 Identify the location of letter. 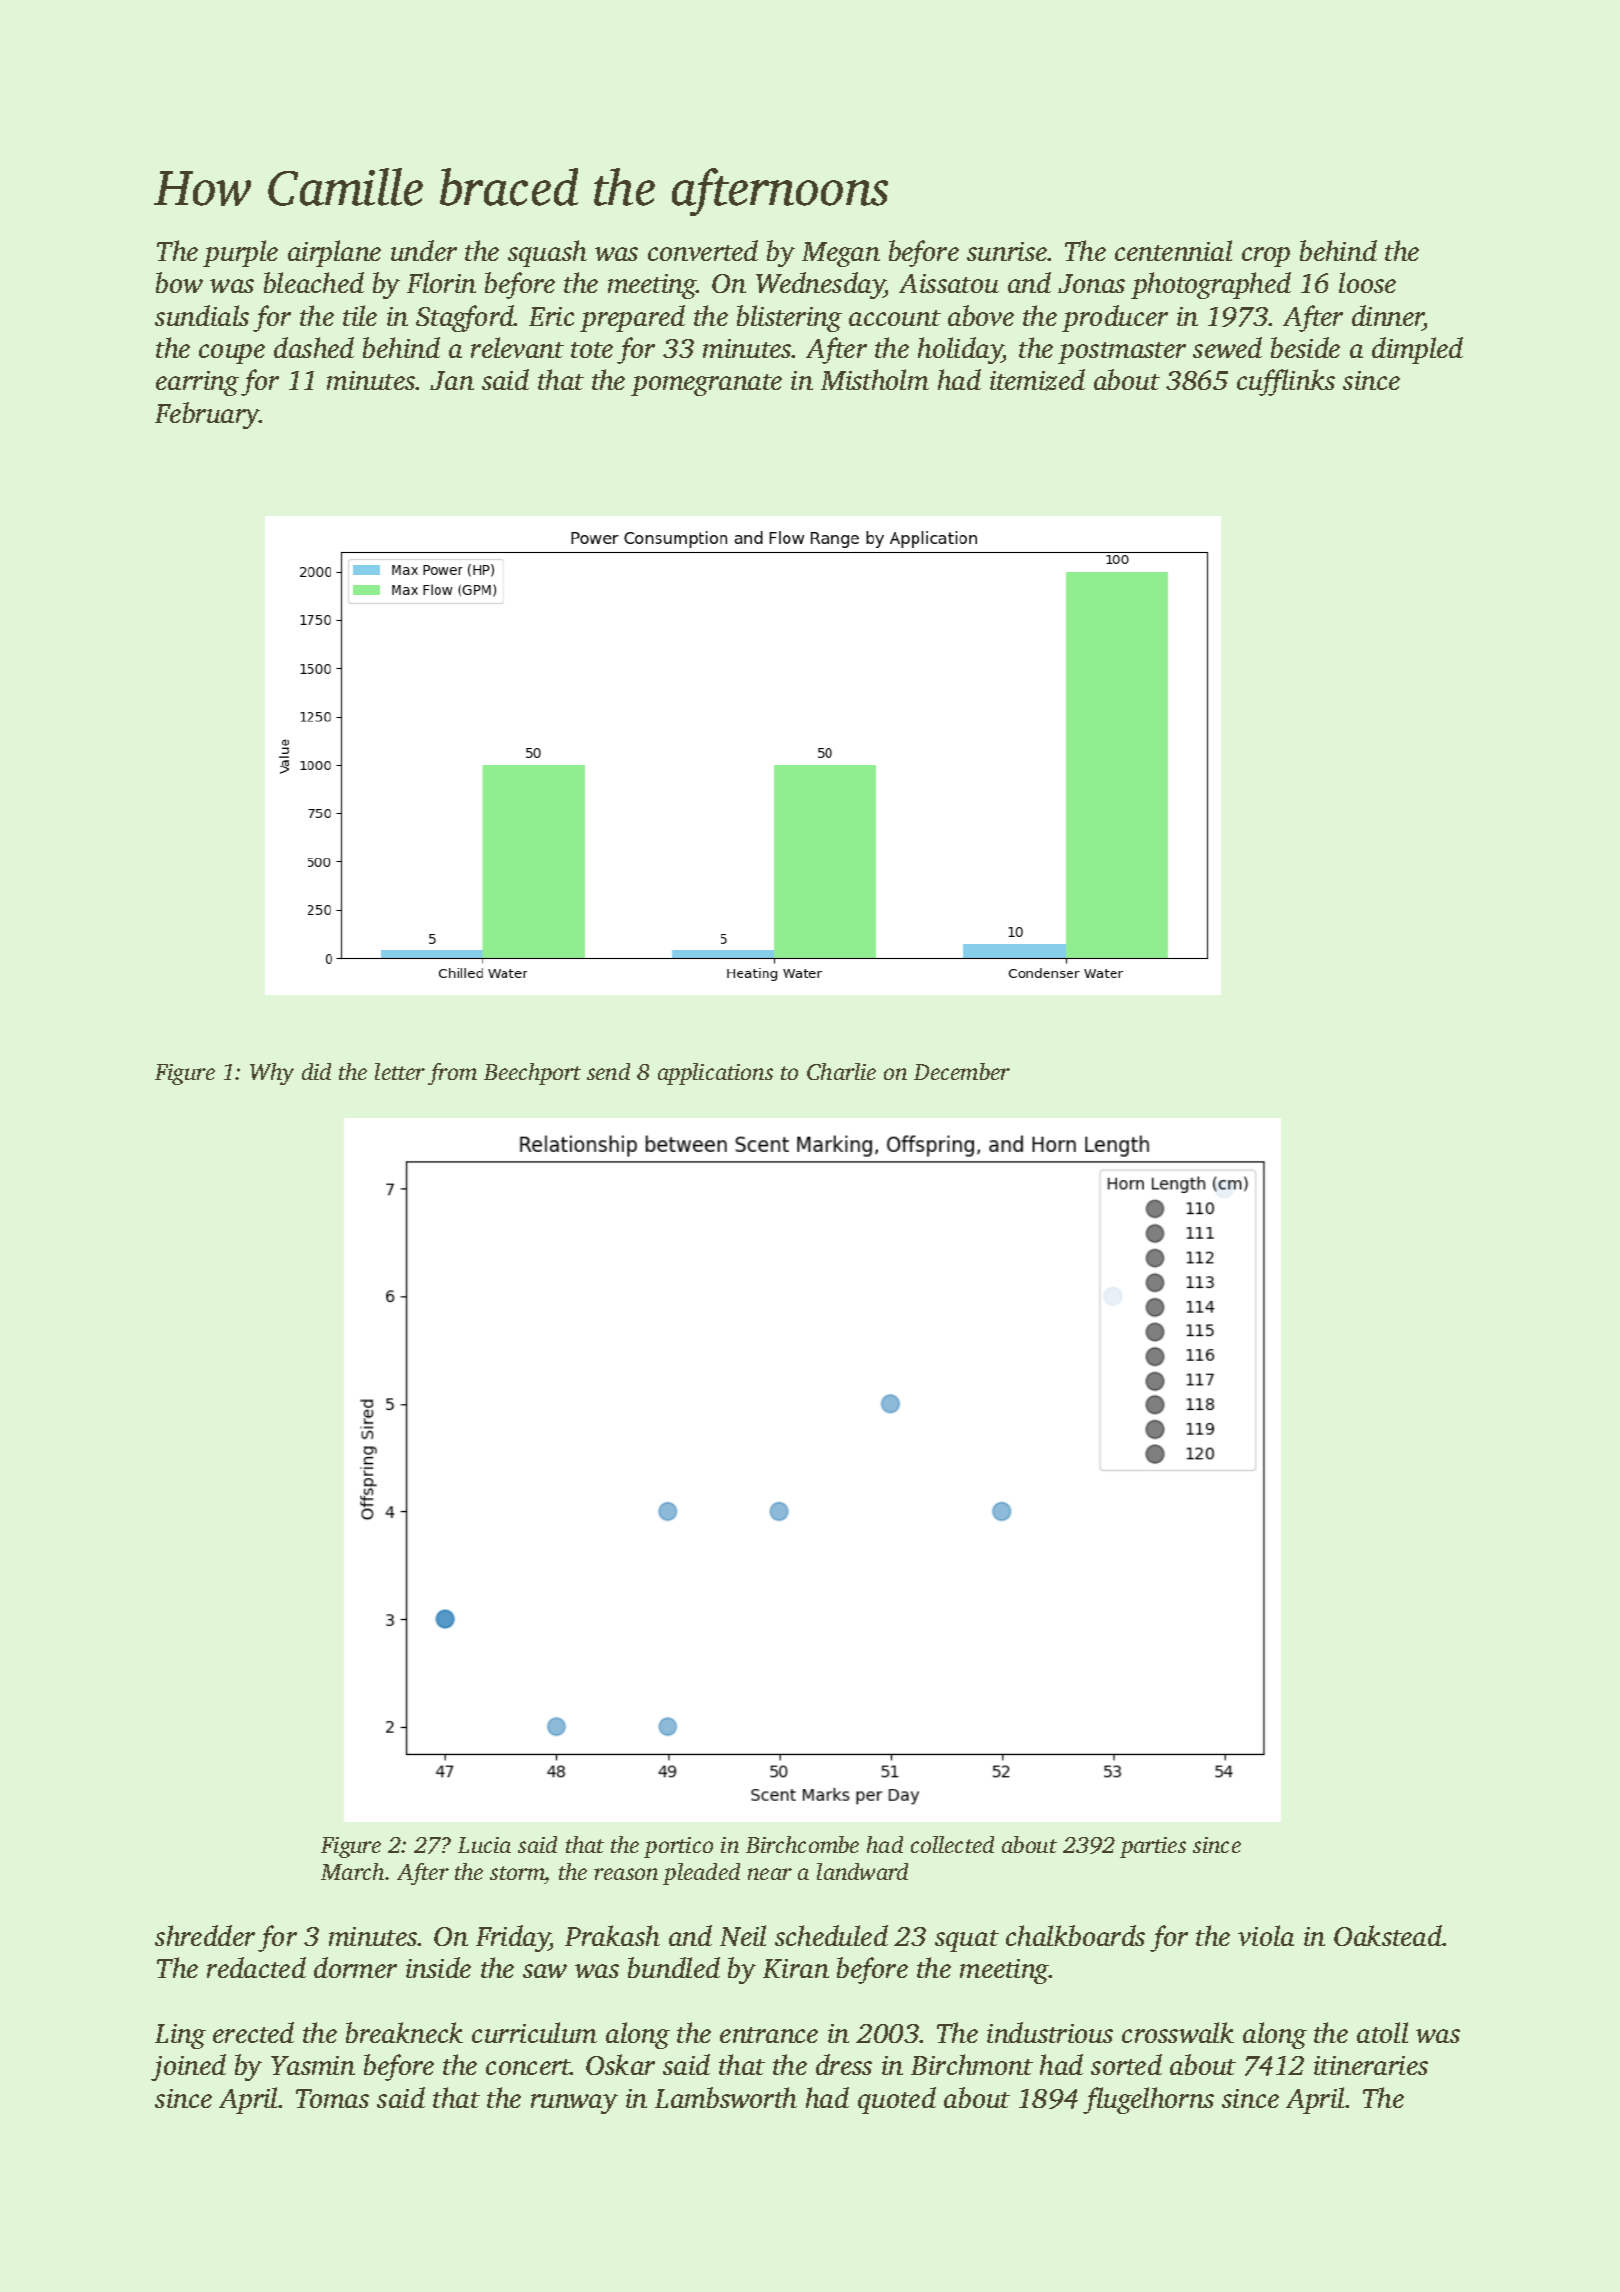
(400, 1071).
